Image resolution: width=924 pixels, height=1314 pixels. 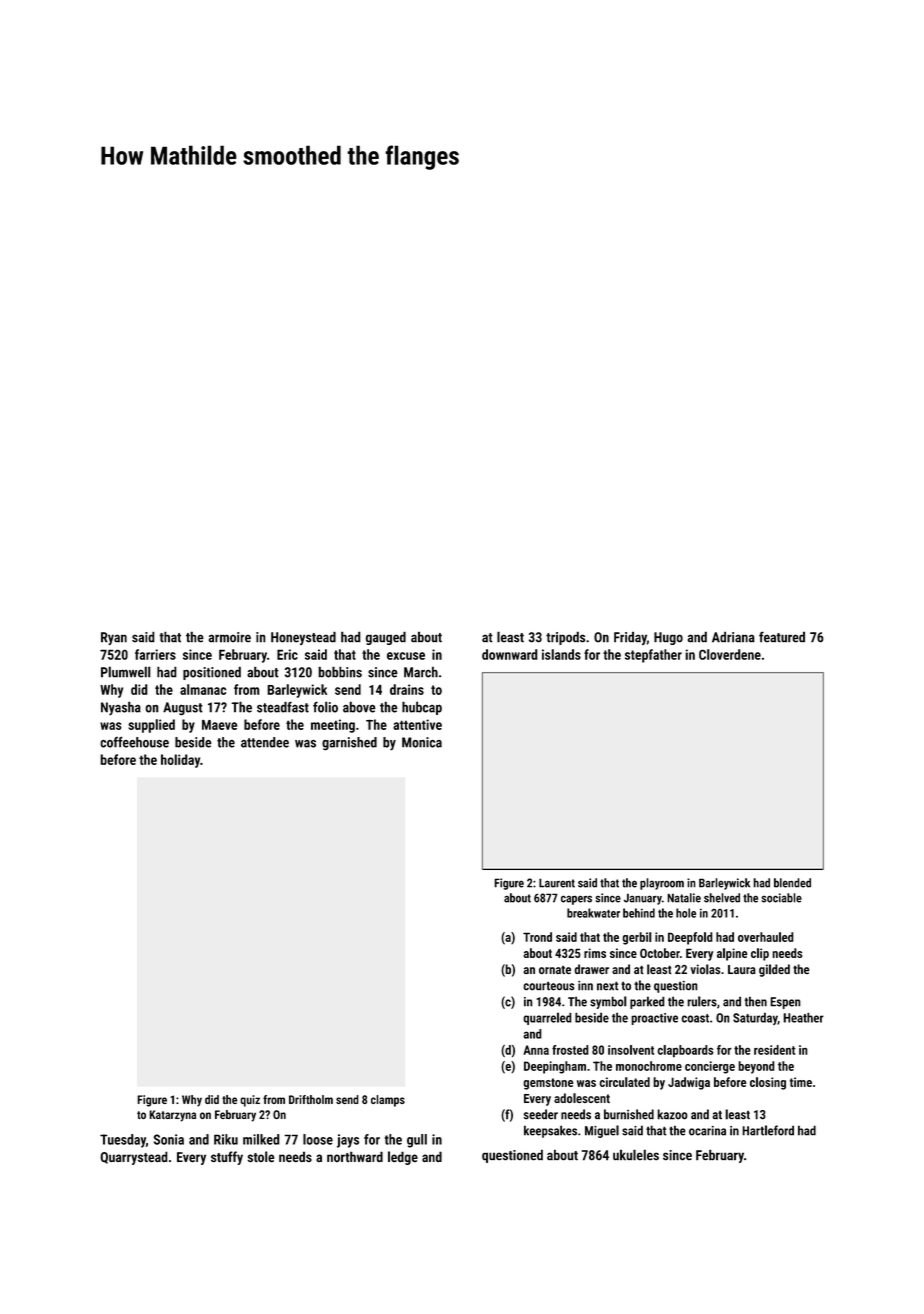 I want to click on Quarrystead, so click(x=134, y=1158).
